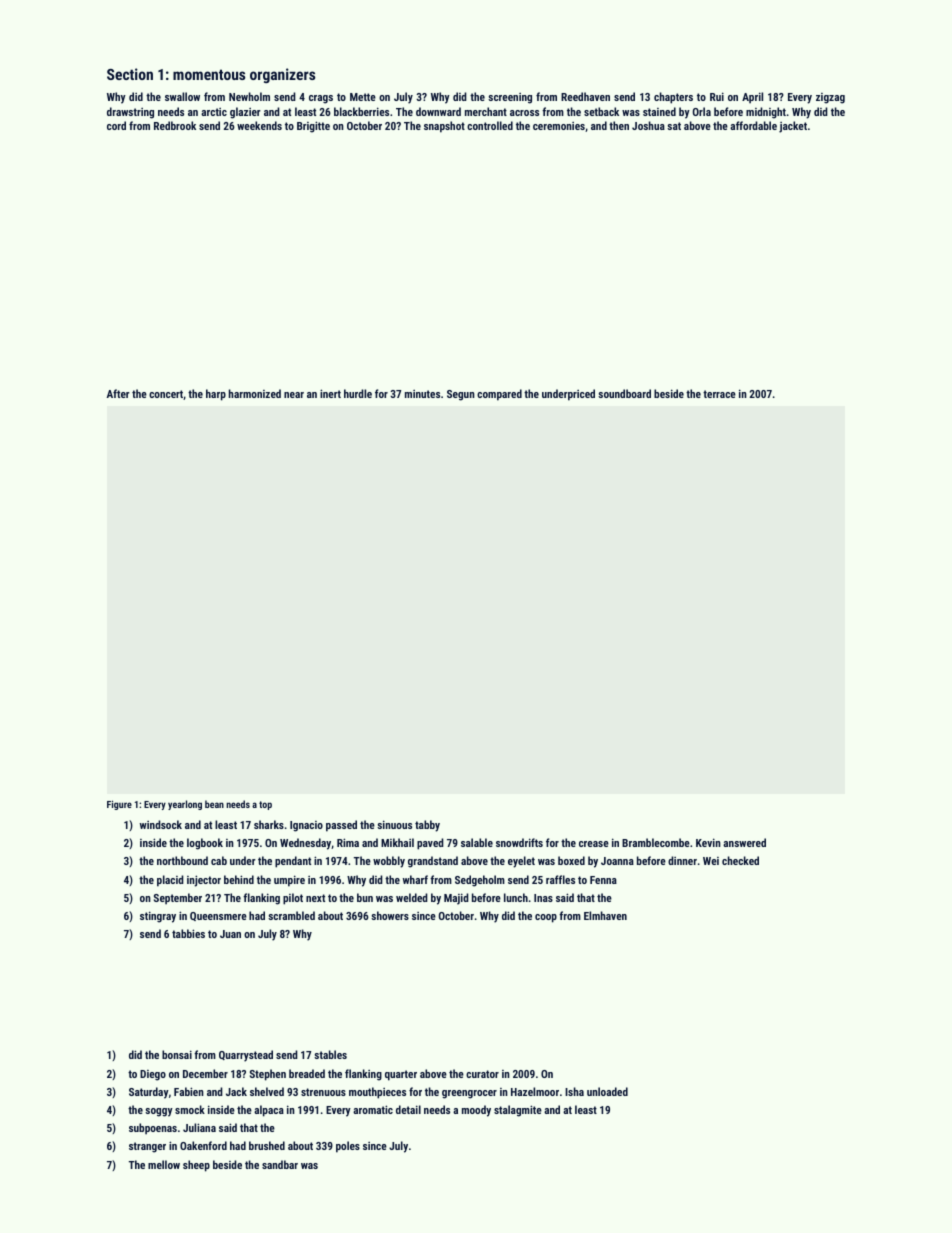 This page has height=1233, width=952. What do you see at coordinates (164, 1164) in the page?
I see `mellow` at bounding box center [164, 1164].
